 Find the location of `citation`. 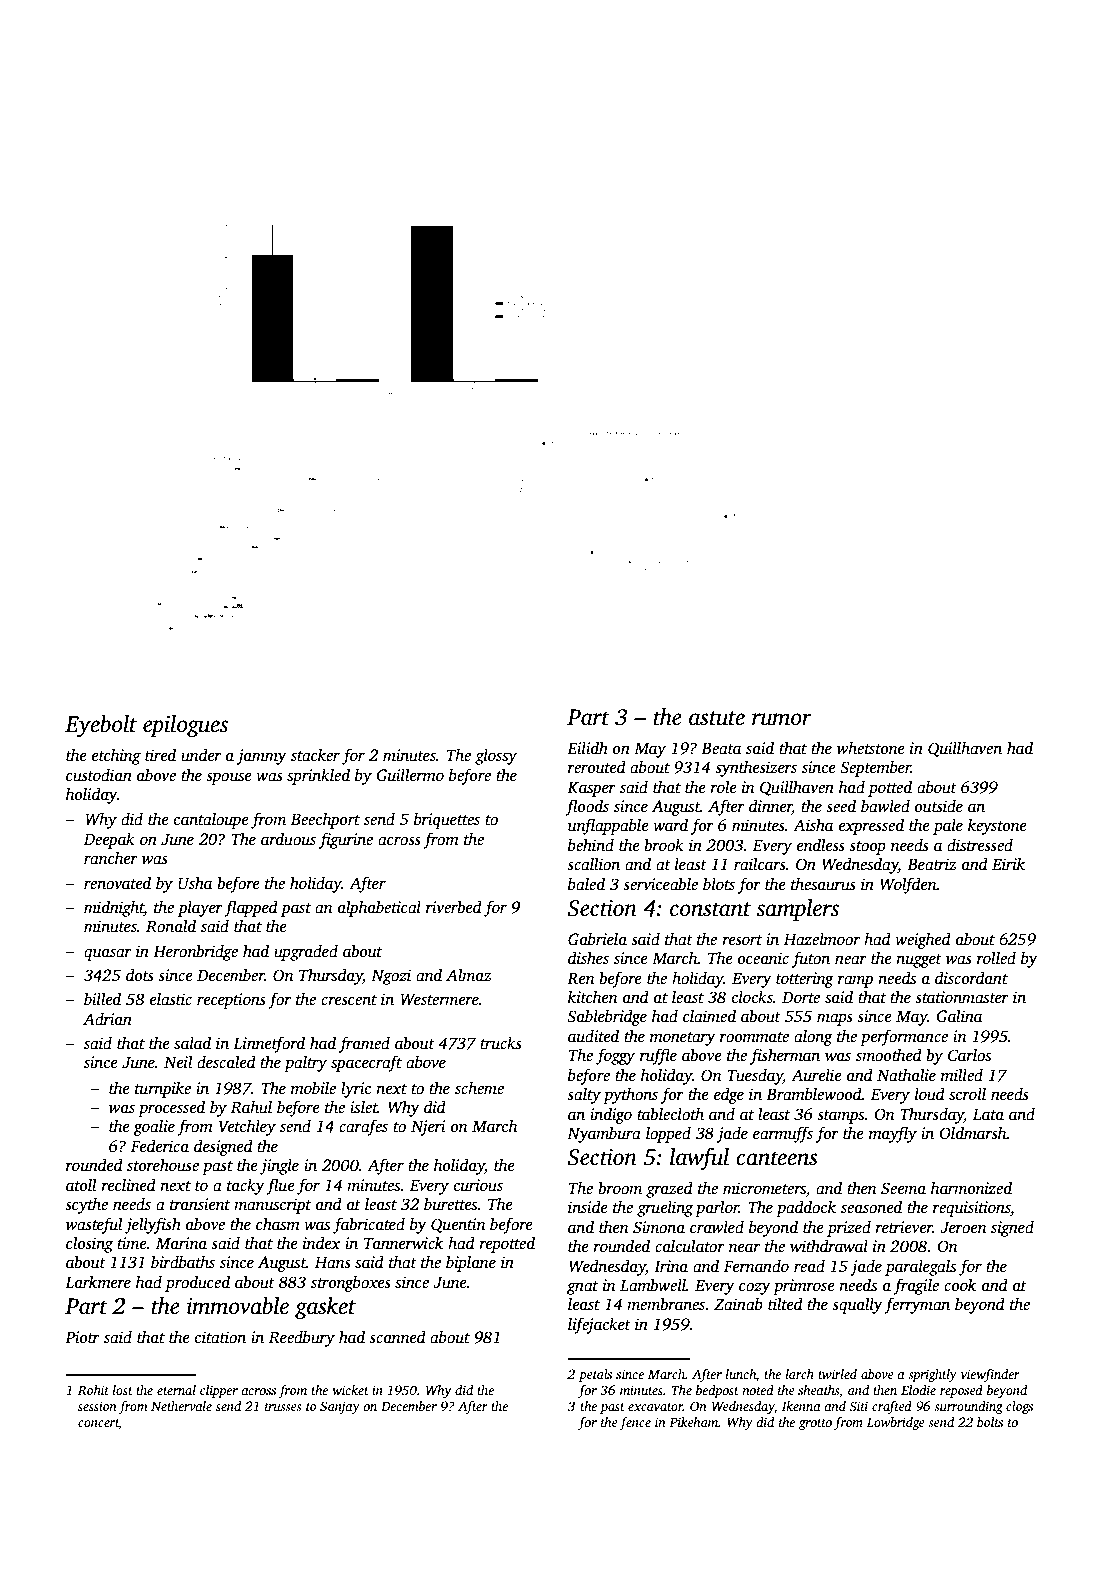

citation is located at coordinates (220, 1337).
